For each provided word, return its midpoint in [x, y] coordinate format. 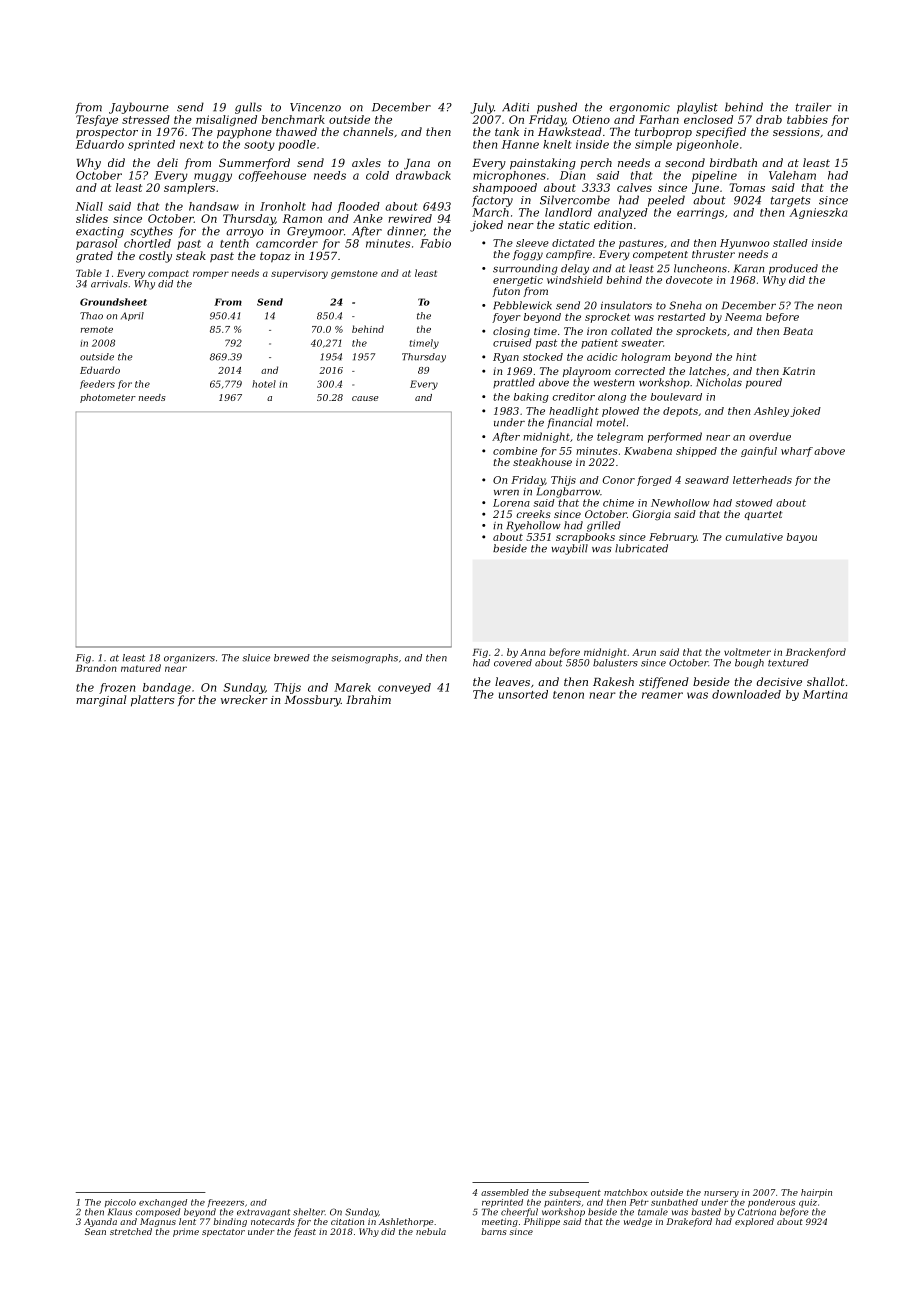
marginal [101, 701]
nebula [431, 1231]
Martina [825, 694]
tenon [568, 695]
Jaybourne [139, 108]
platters [152, 701]
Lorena [511, 503]
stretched [131, 1231]
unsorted [523, 694]
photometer [108, 398]
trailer [813, 107]
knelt [557, 144]
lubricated [641, 548]
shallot [826, 681]
